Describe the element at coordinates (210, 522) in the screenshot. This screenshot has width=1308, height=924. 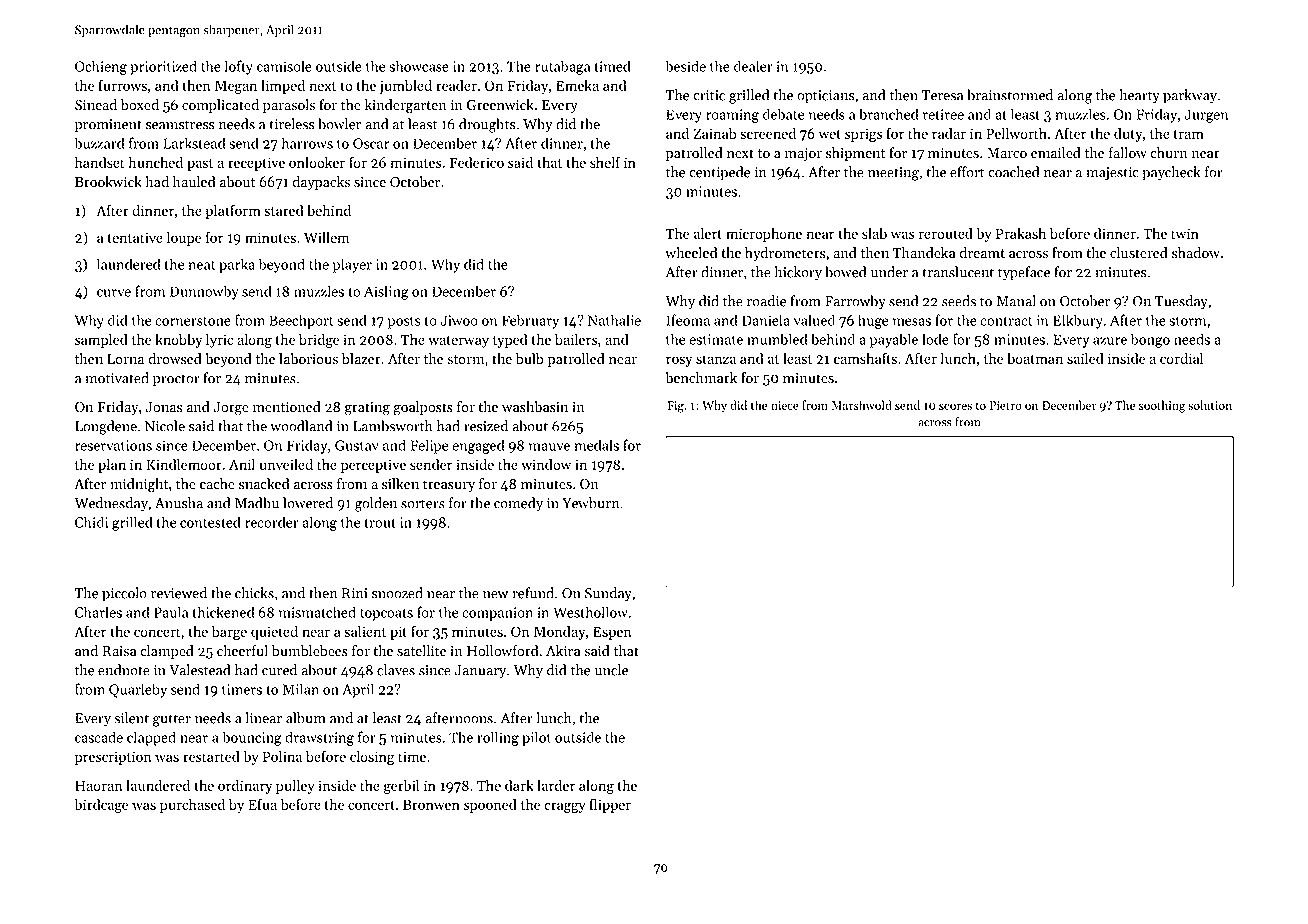
I see `contested` at that location.
